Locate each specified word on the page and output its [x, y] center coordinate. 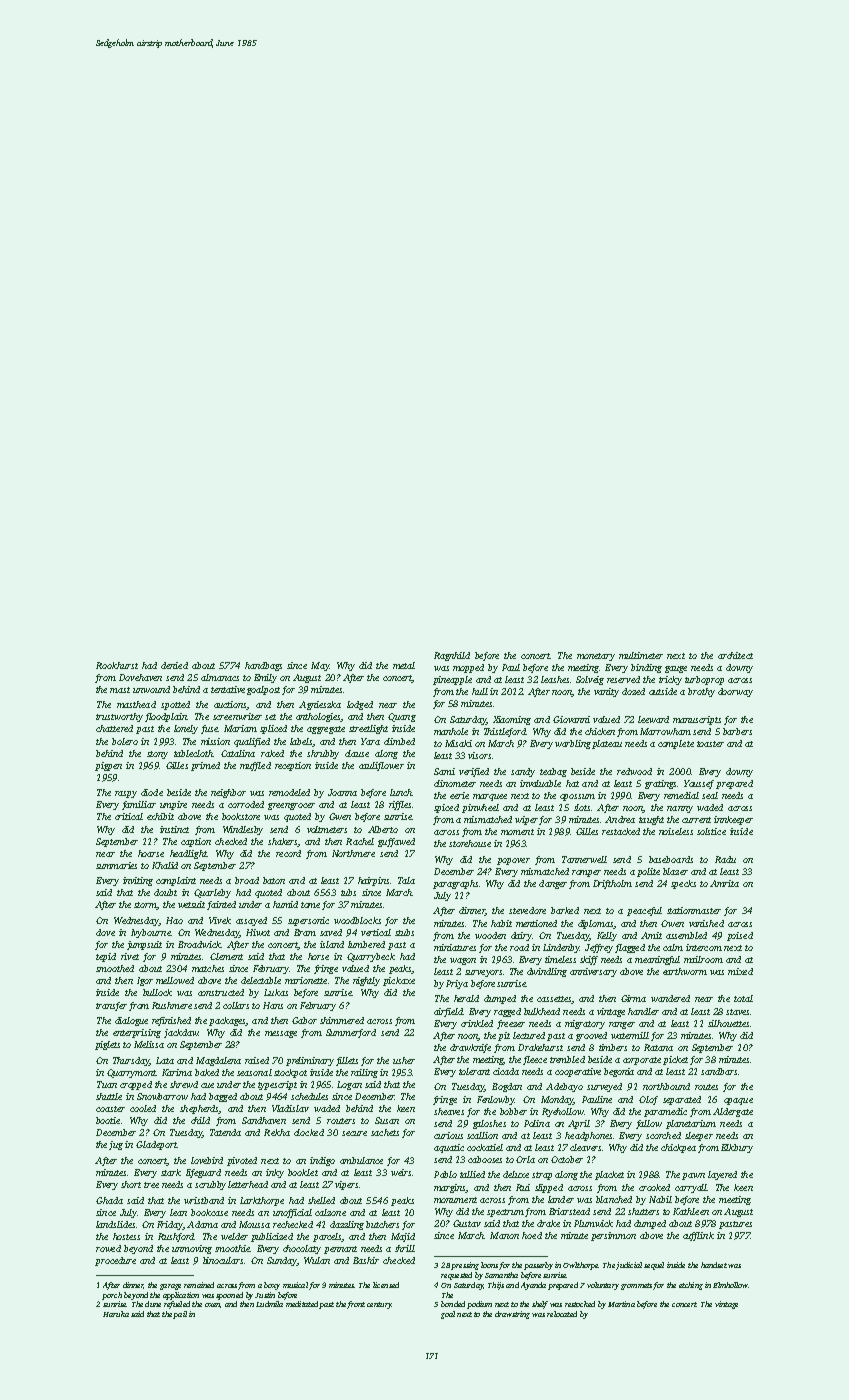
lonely [186, 729]
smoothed [115, 968]
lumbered [366, 944]
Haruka [116, 1314]
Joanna [342, 792]
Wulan [317, 1260]
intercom [704, 947]
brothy [701, 692]
